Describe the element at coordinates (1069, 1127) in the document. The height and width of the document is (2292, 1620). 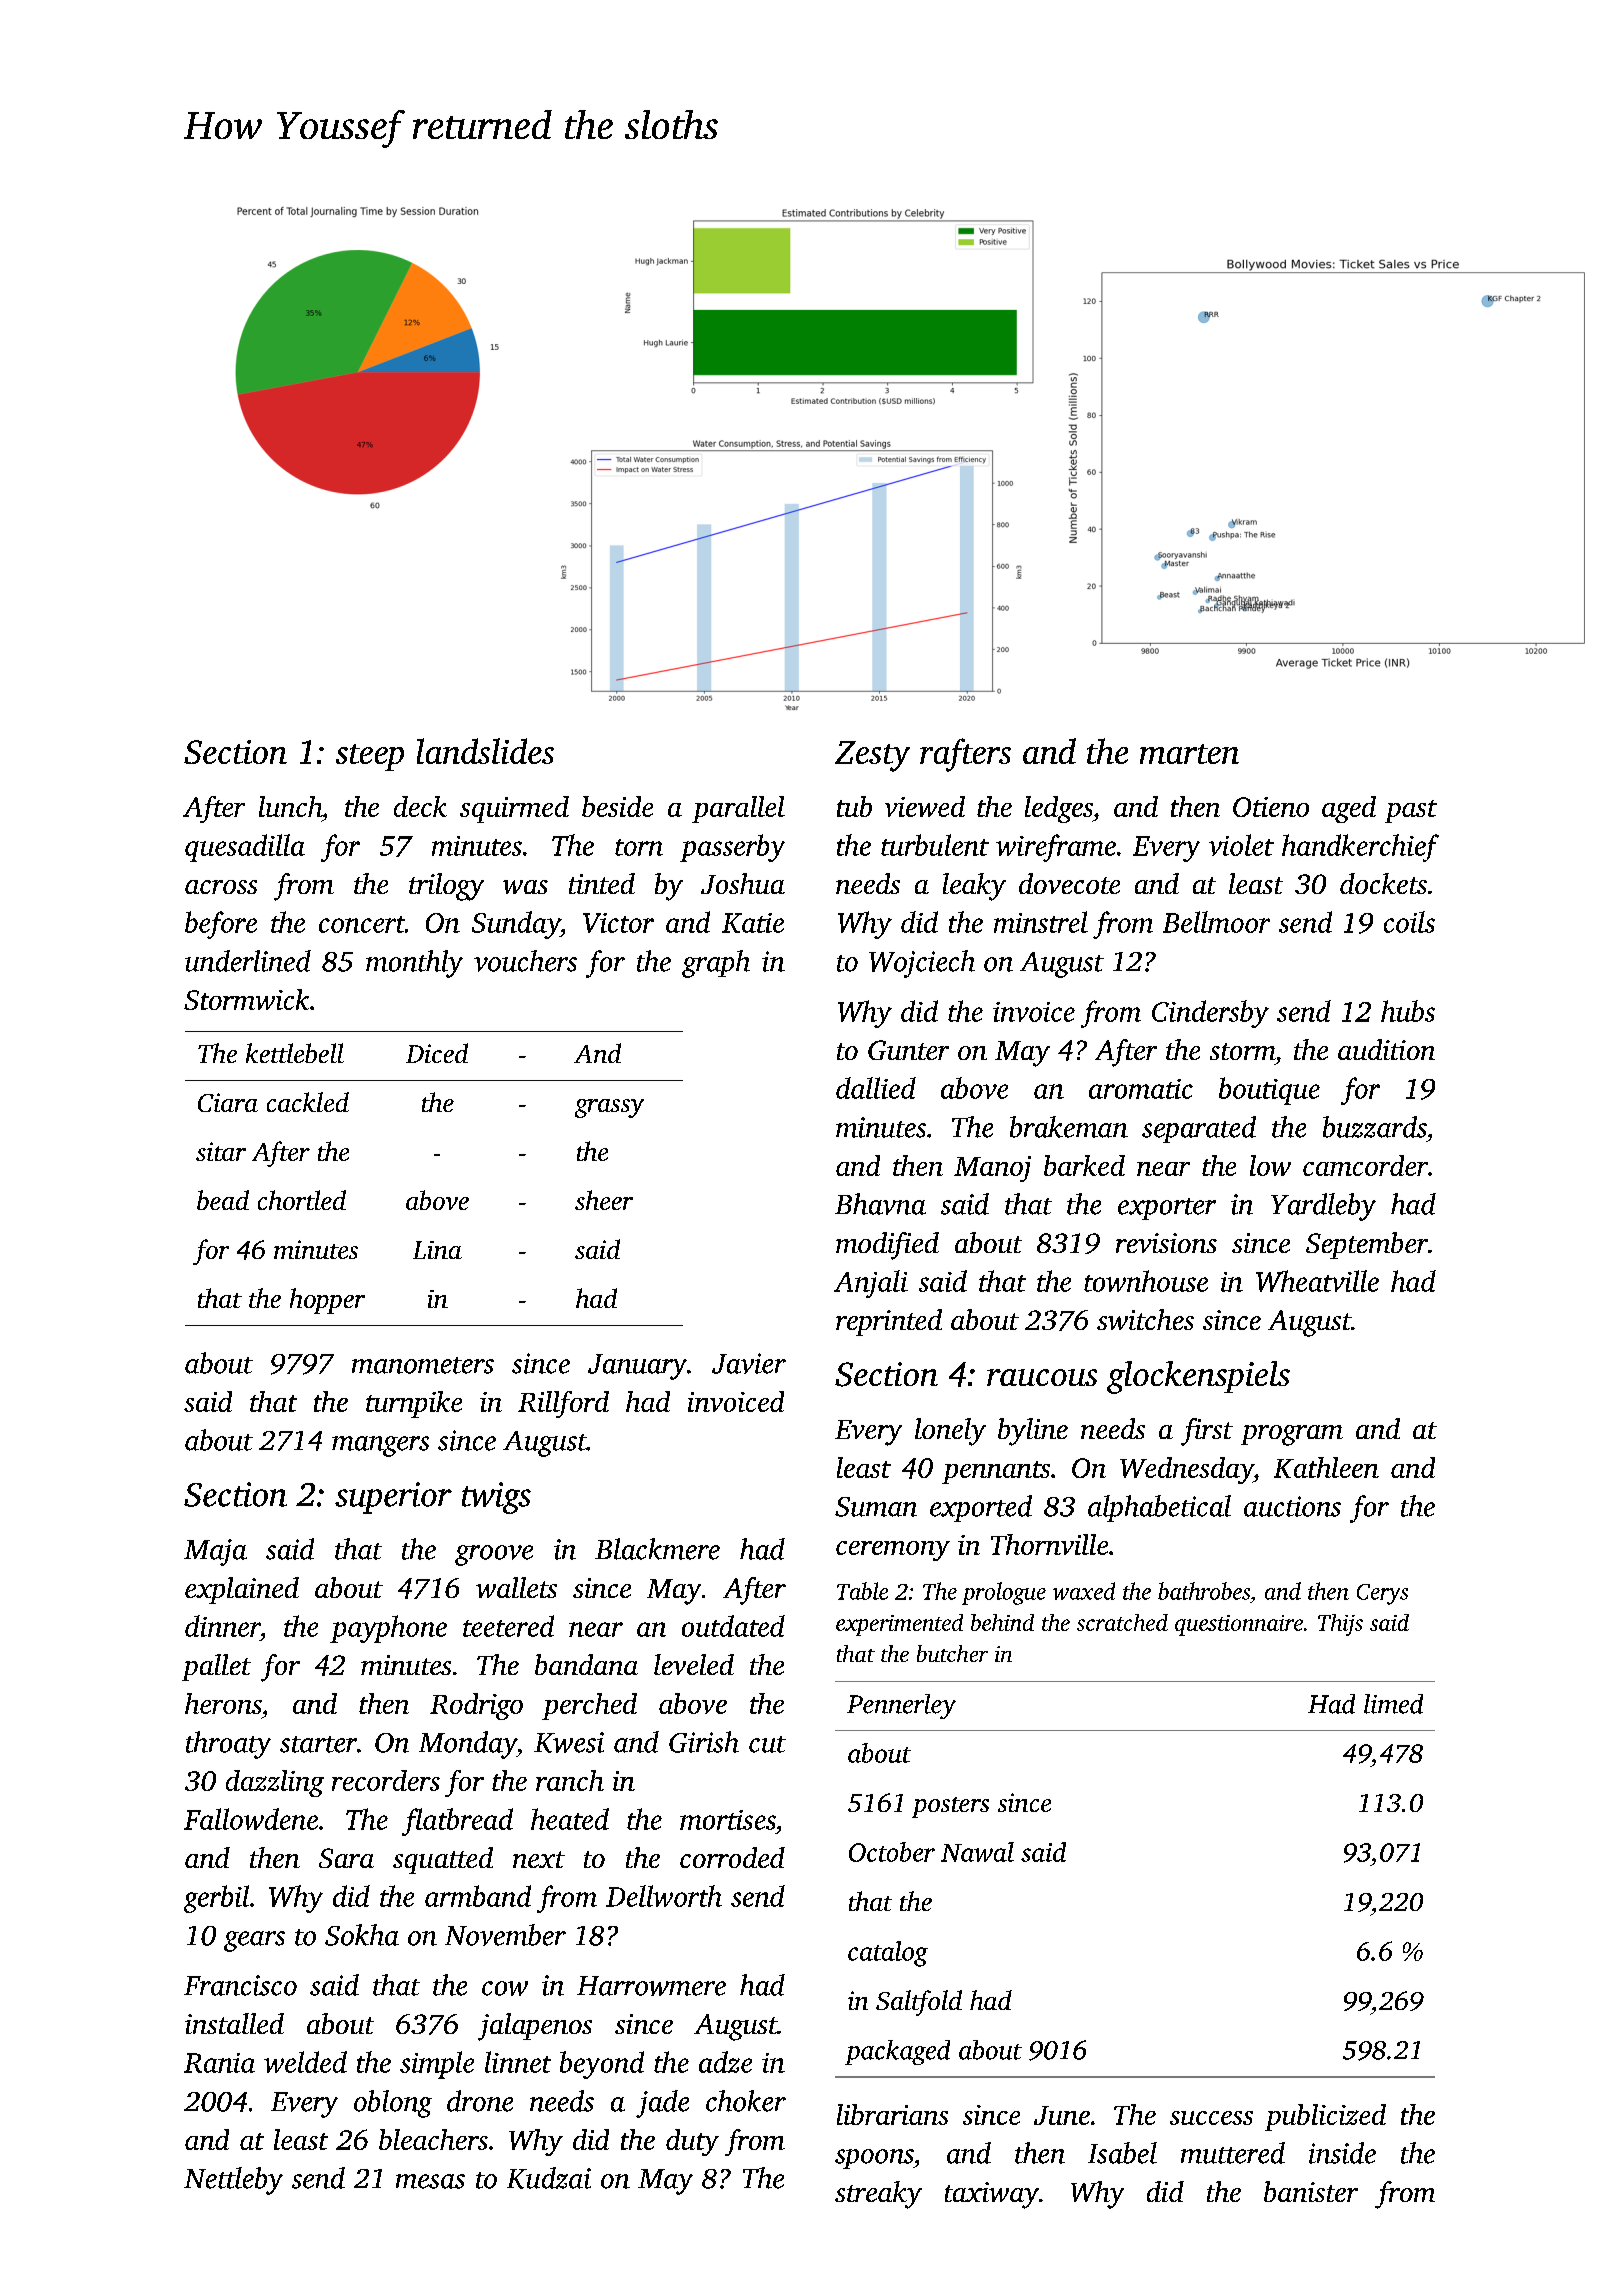
I see `brakeman` at that location.
